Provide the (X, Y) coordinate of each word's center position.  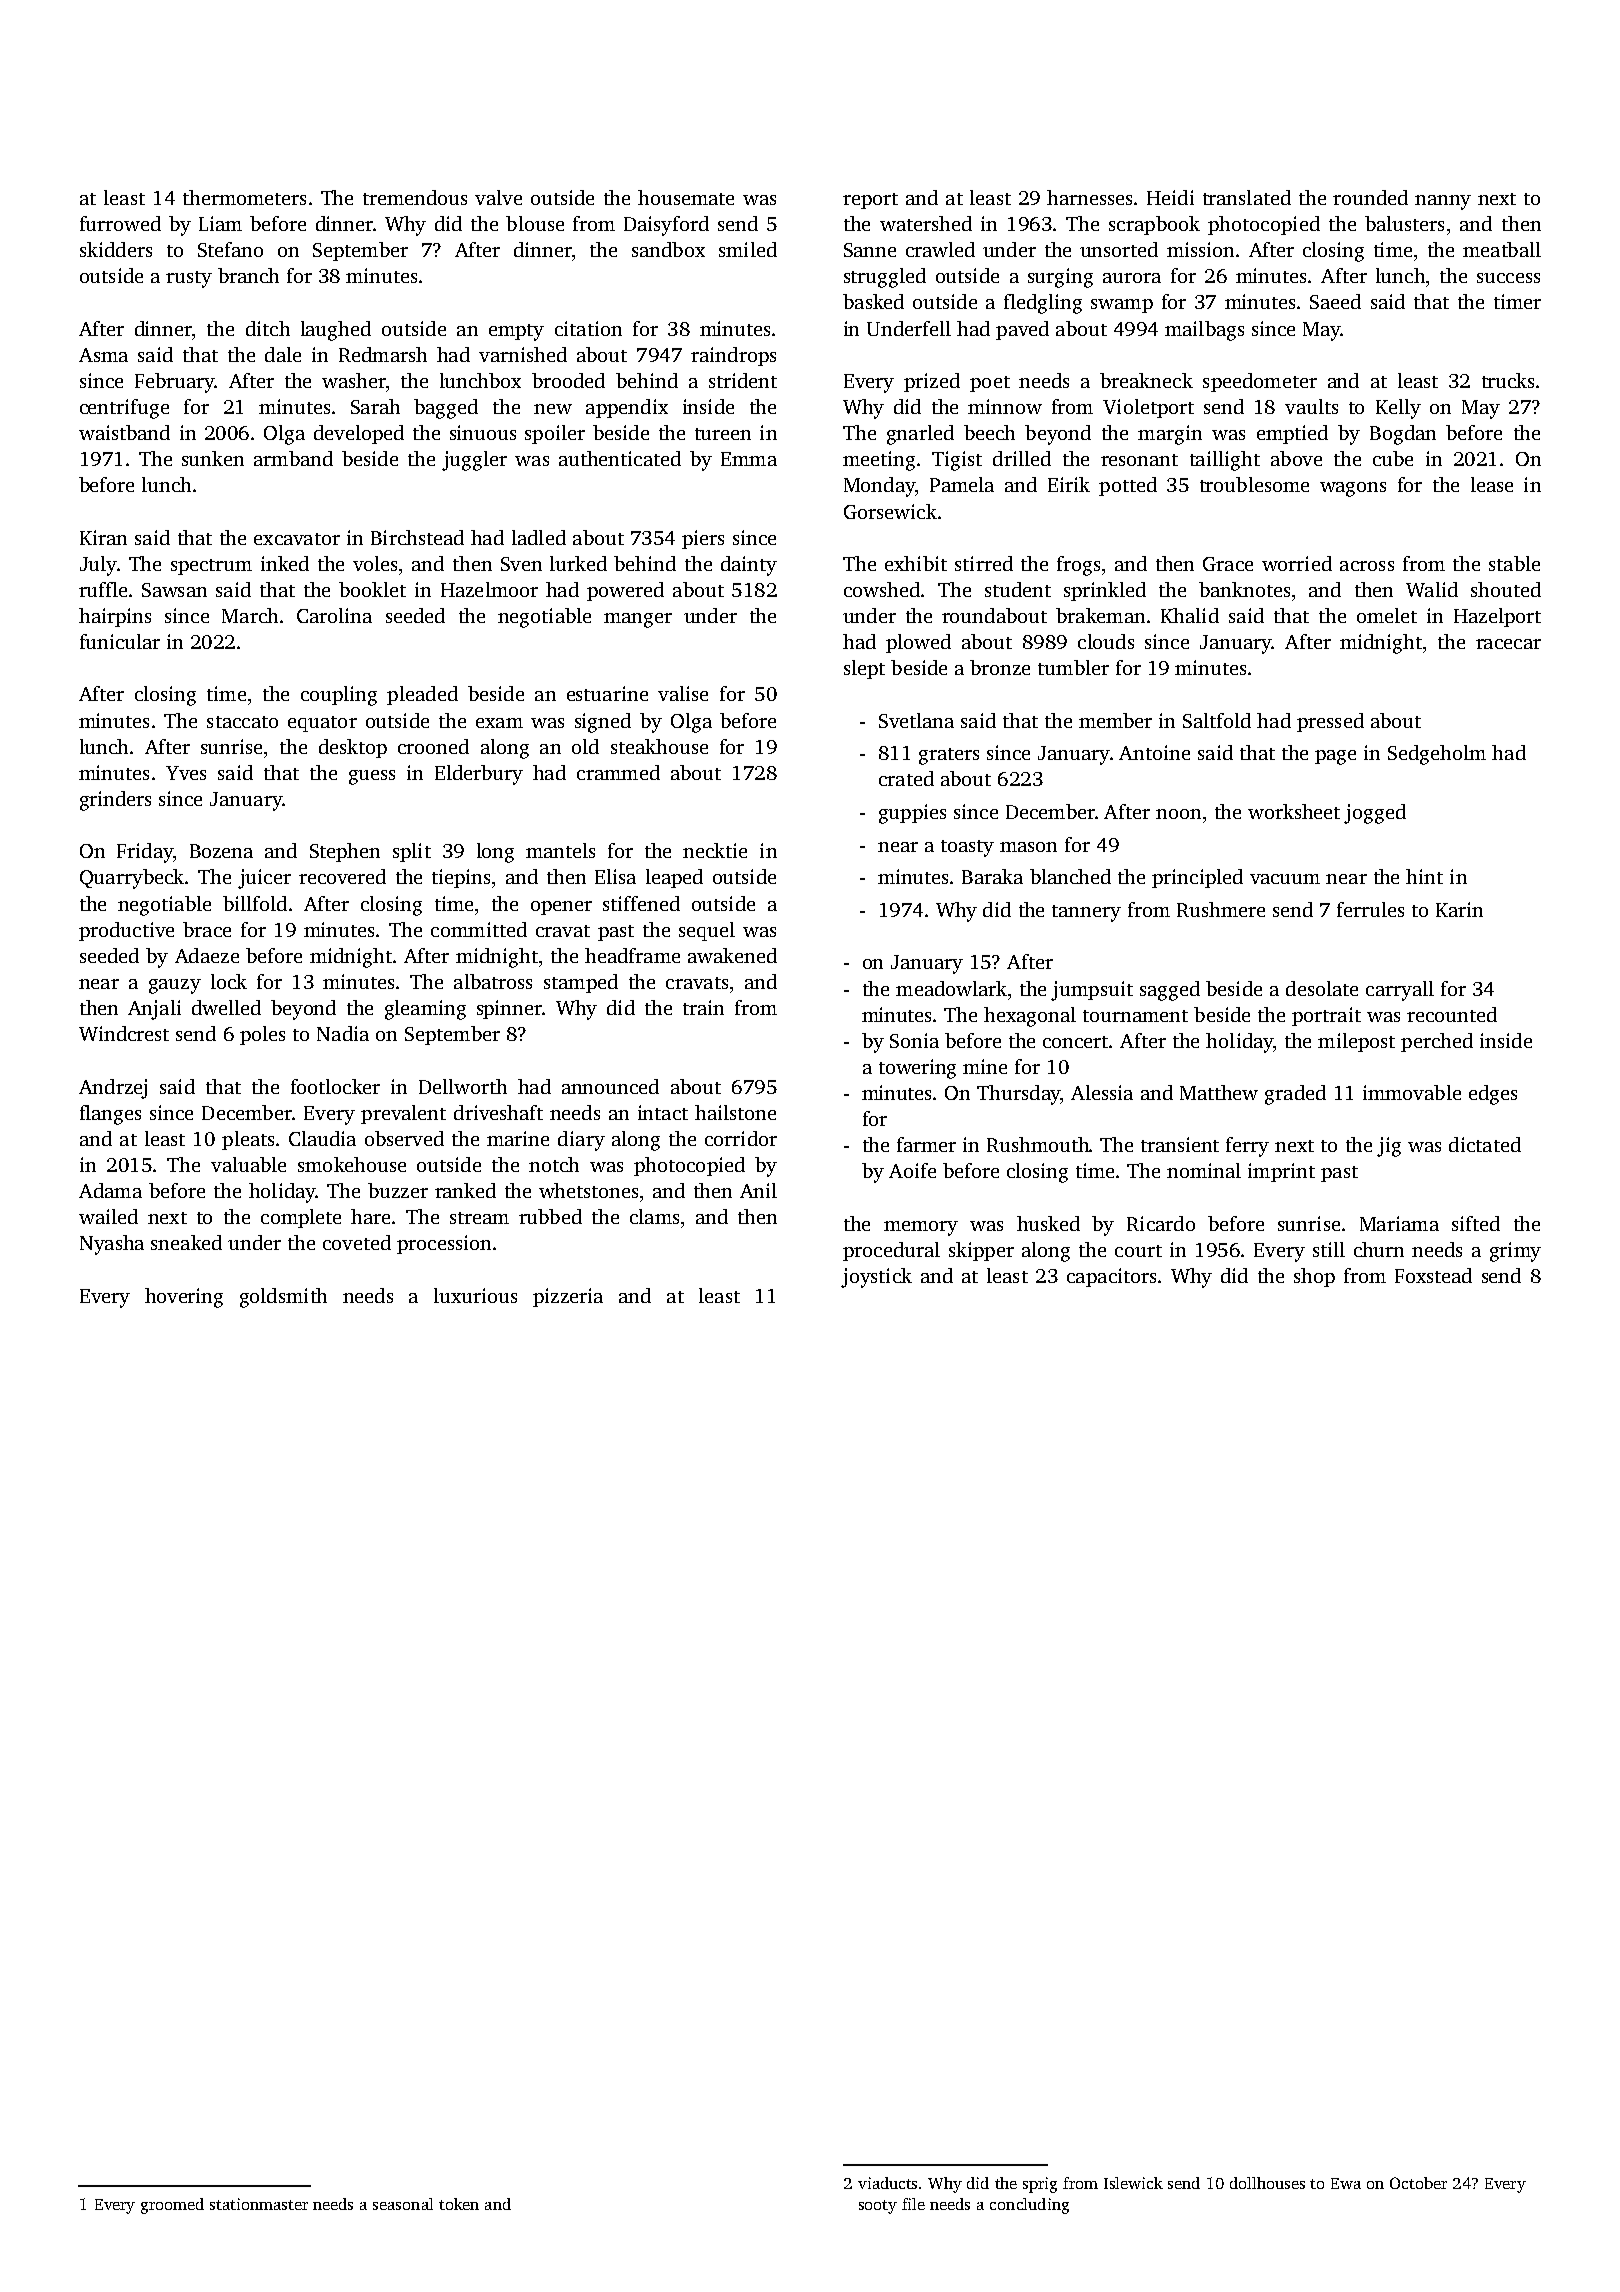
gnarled (920, 435)
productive (126, 931)
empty (516, 332)
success (1508, 278)
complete (301, 1218)
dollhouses (1267, 2183)
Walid (1432, 589)
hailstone (735, 1112)
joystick (876, 1278)
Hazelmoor (489, 589)
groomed (172, 2206)
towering (917, 1069)
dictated (1485, 1144)
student (1018, 589)
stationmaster (259, 2204)
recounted (1452, 1014)
